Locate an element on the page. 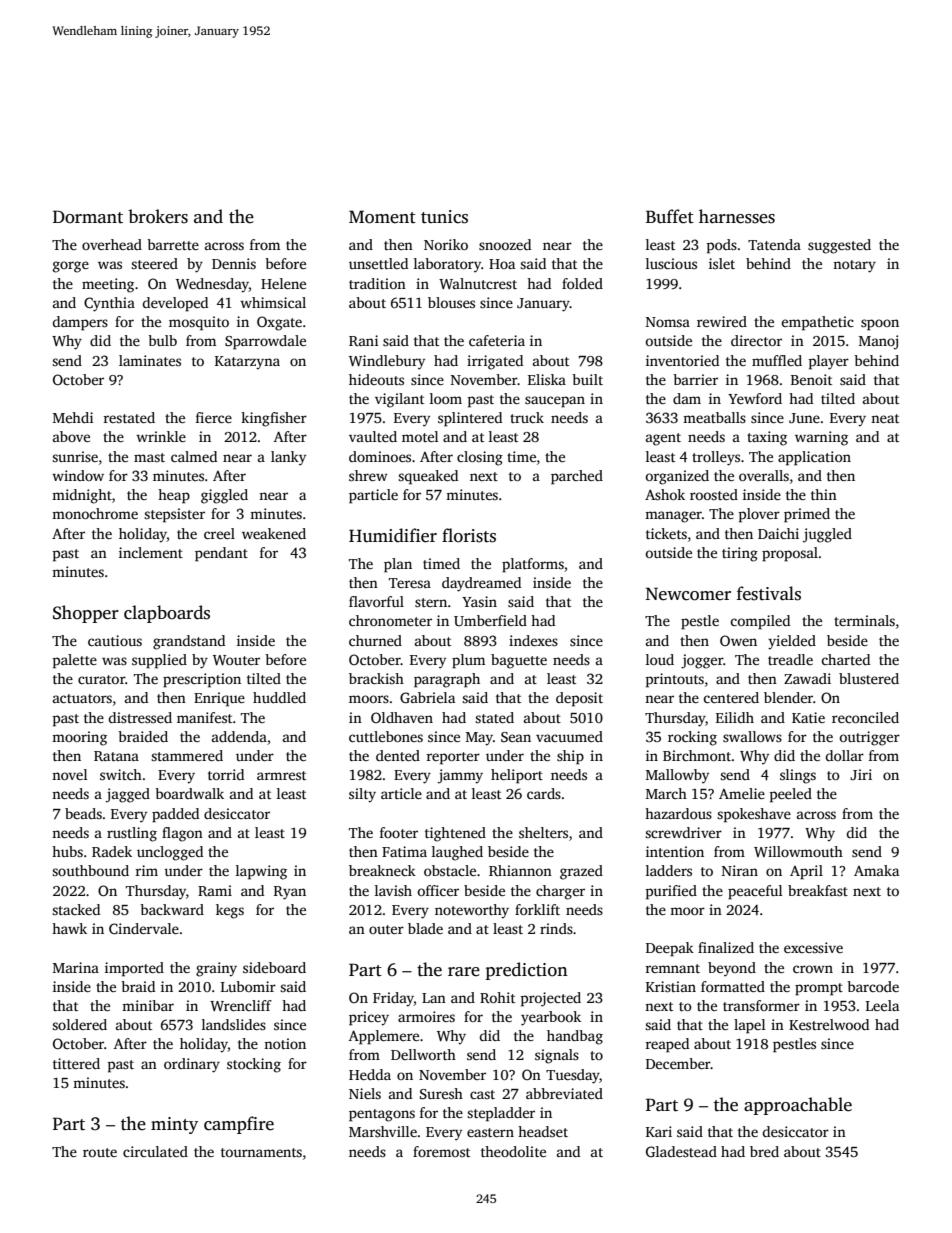 The image size is (952, 1233). Yewford is located at coordinates (755, 398).
